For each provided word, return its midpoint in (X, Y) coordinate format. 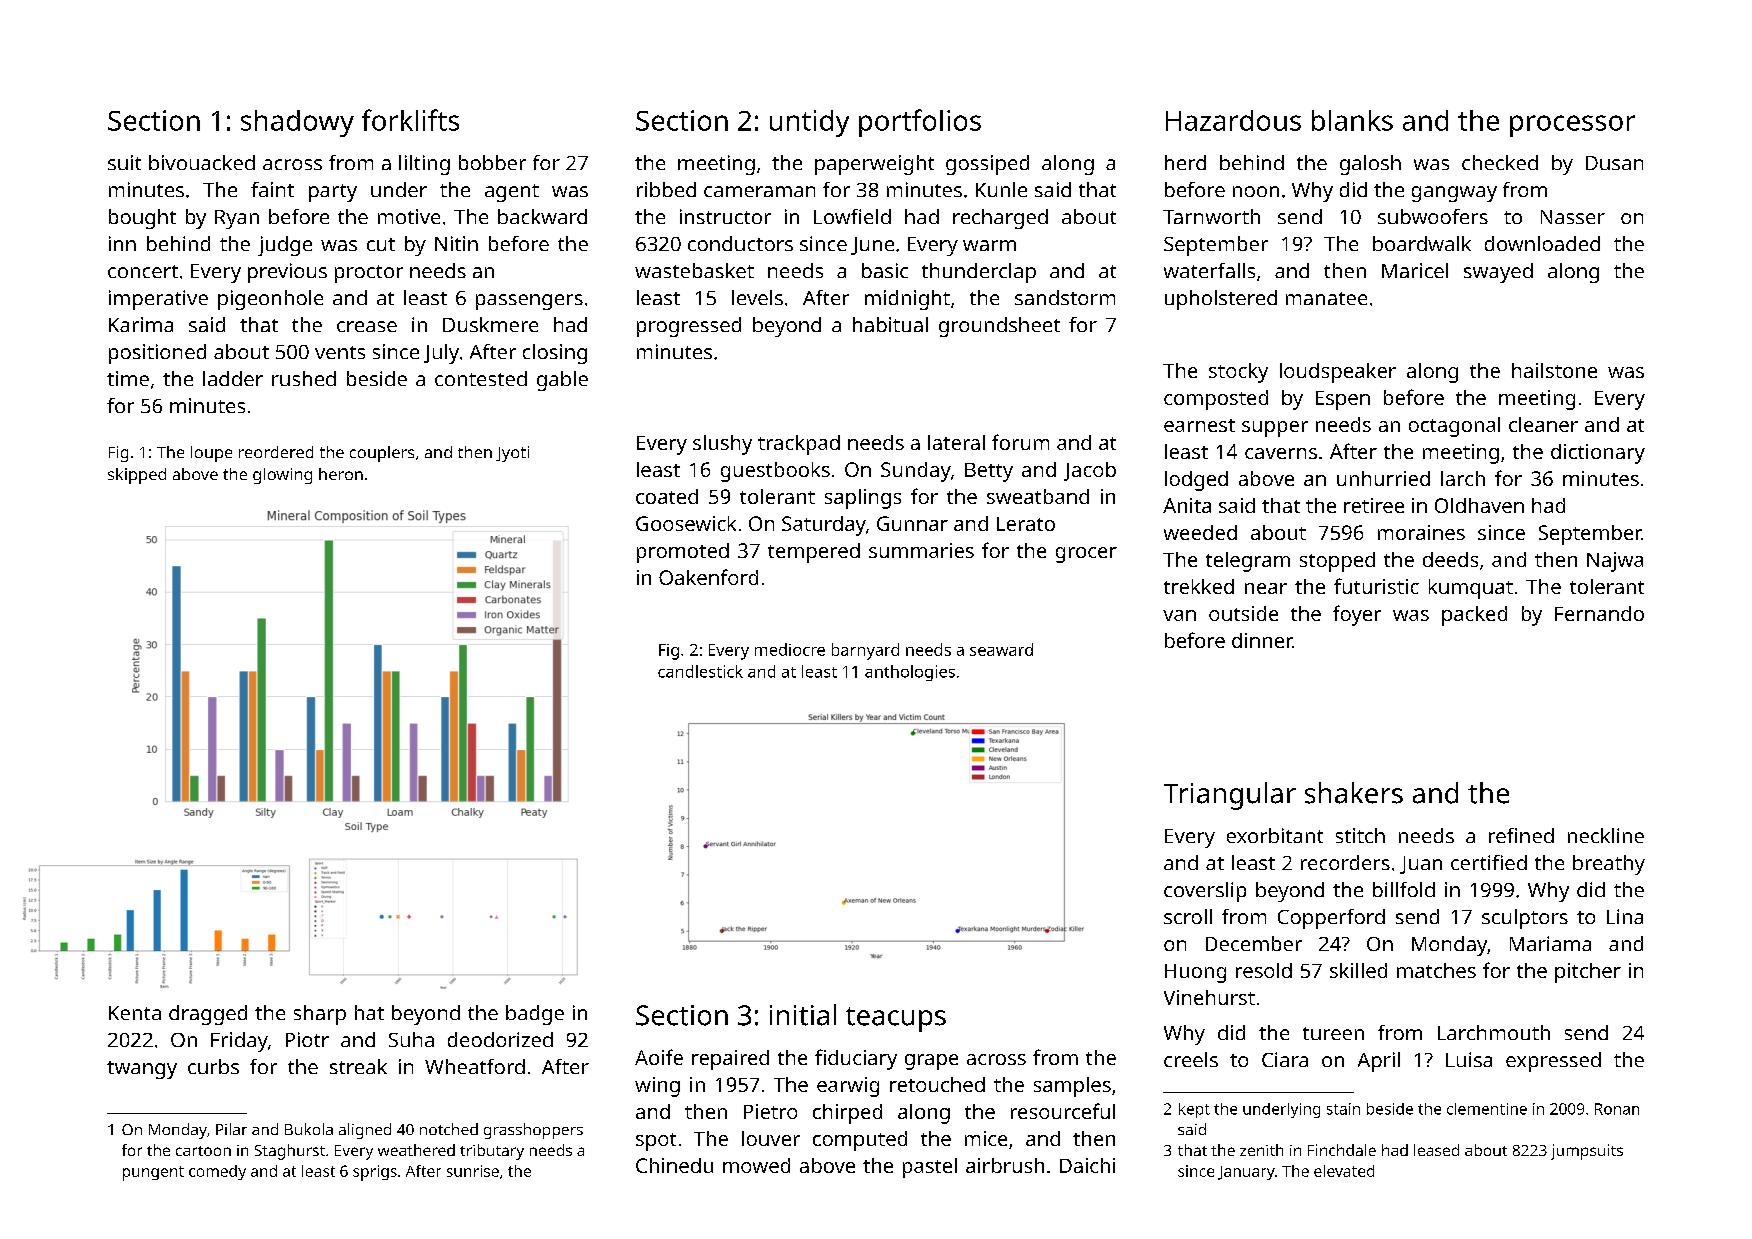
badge (535, 1015)
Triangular (1230, 796)
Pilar (231, 1129)
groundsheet (999, 327)
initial (803, 1015)
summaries (921, 550)
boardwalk (1422, 243)
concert (143, 271)
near (1266, 588)
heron (341, 474)
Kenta (135, 1013)
